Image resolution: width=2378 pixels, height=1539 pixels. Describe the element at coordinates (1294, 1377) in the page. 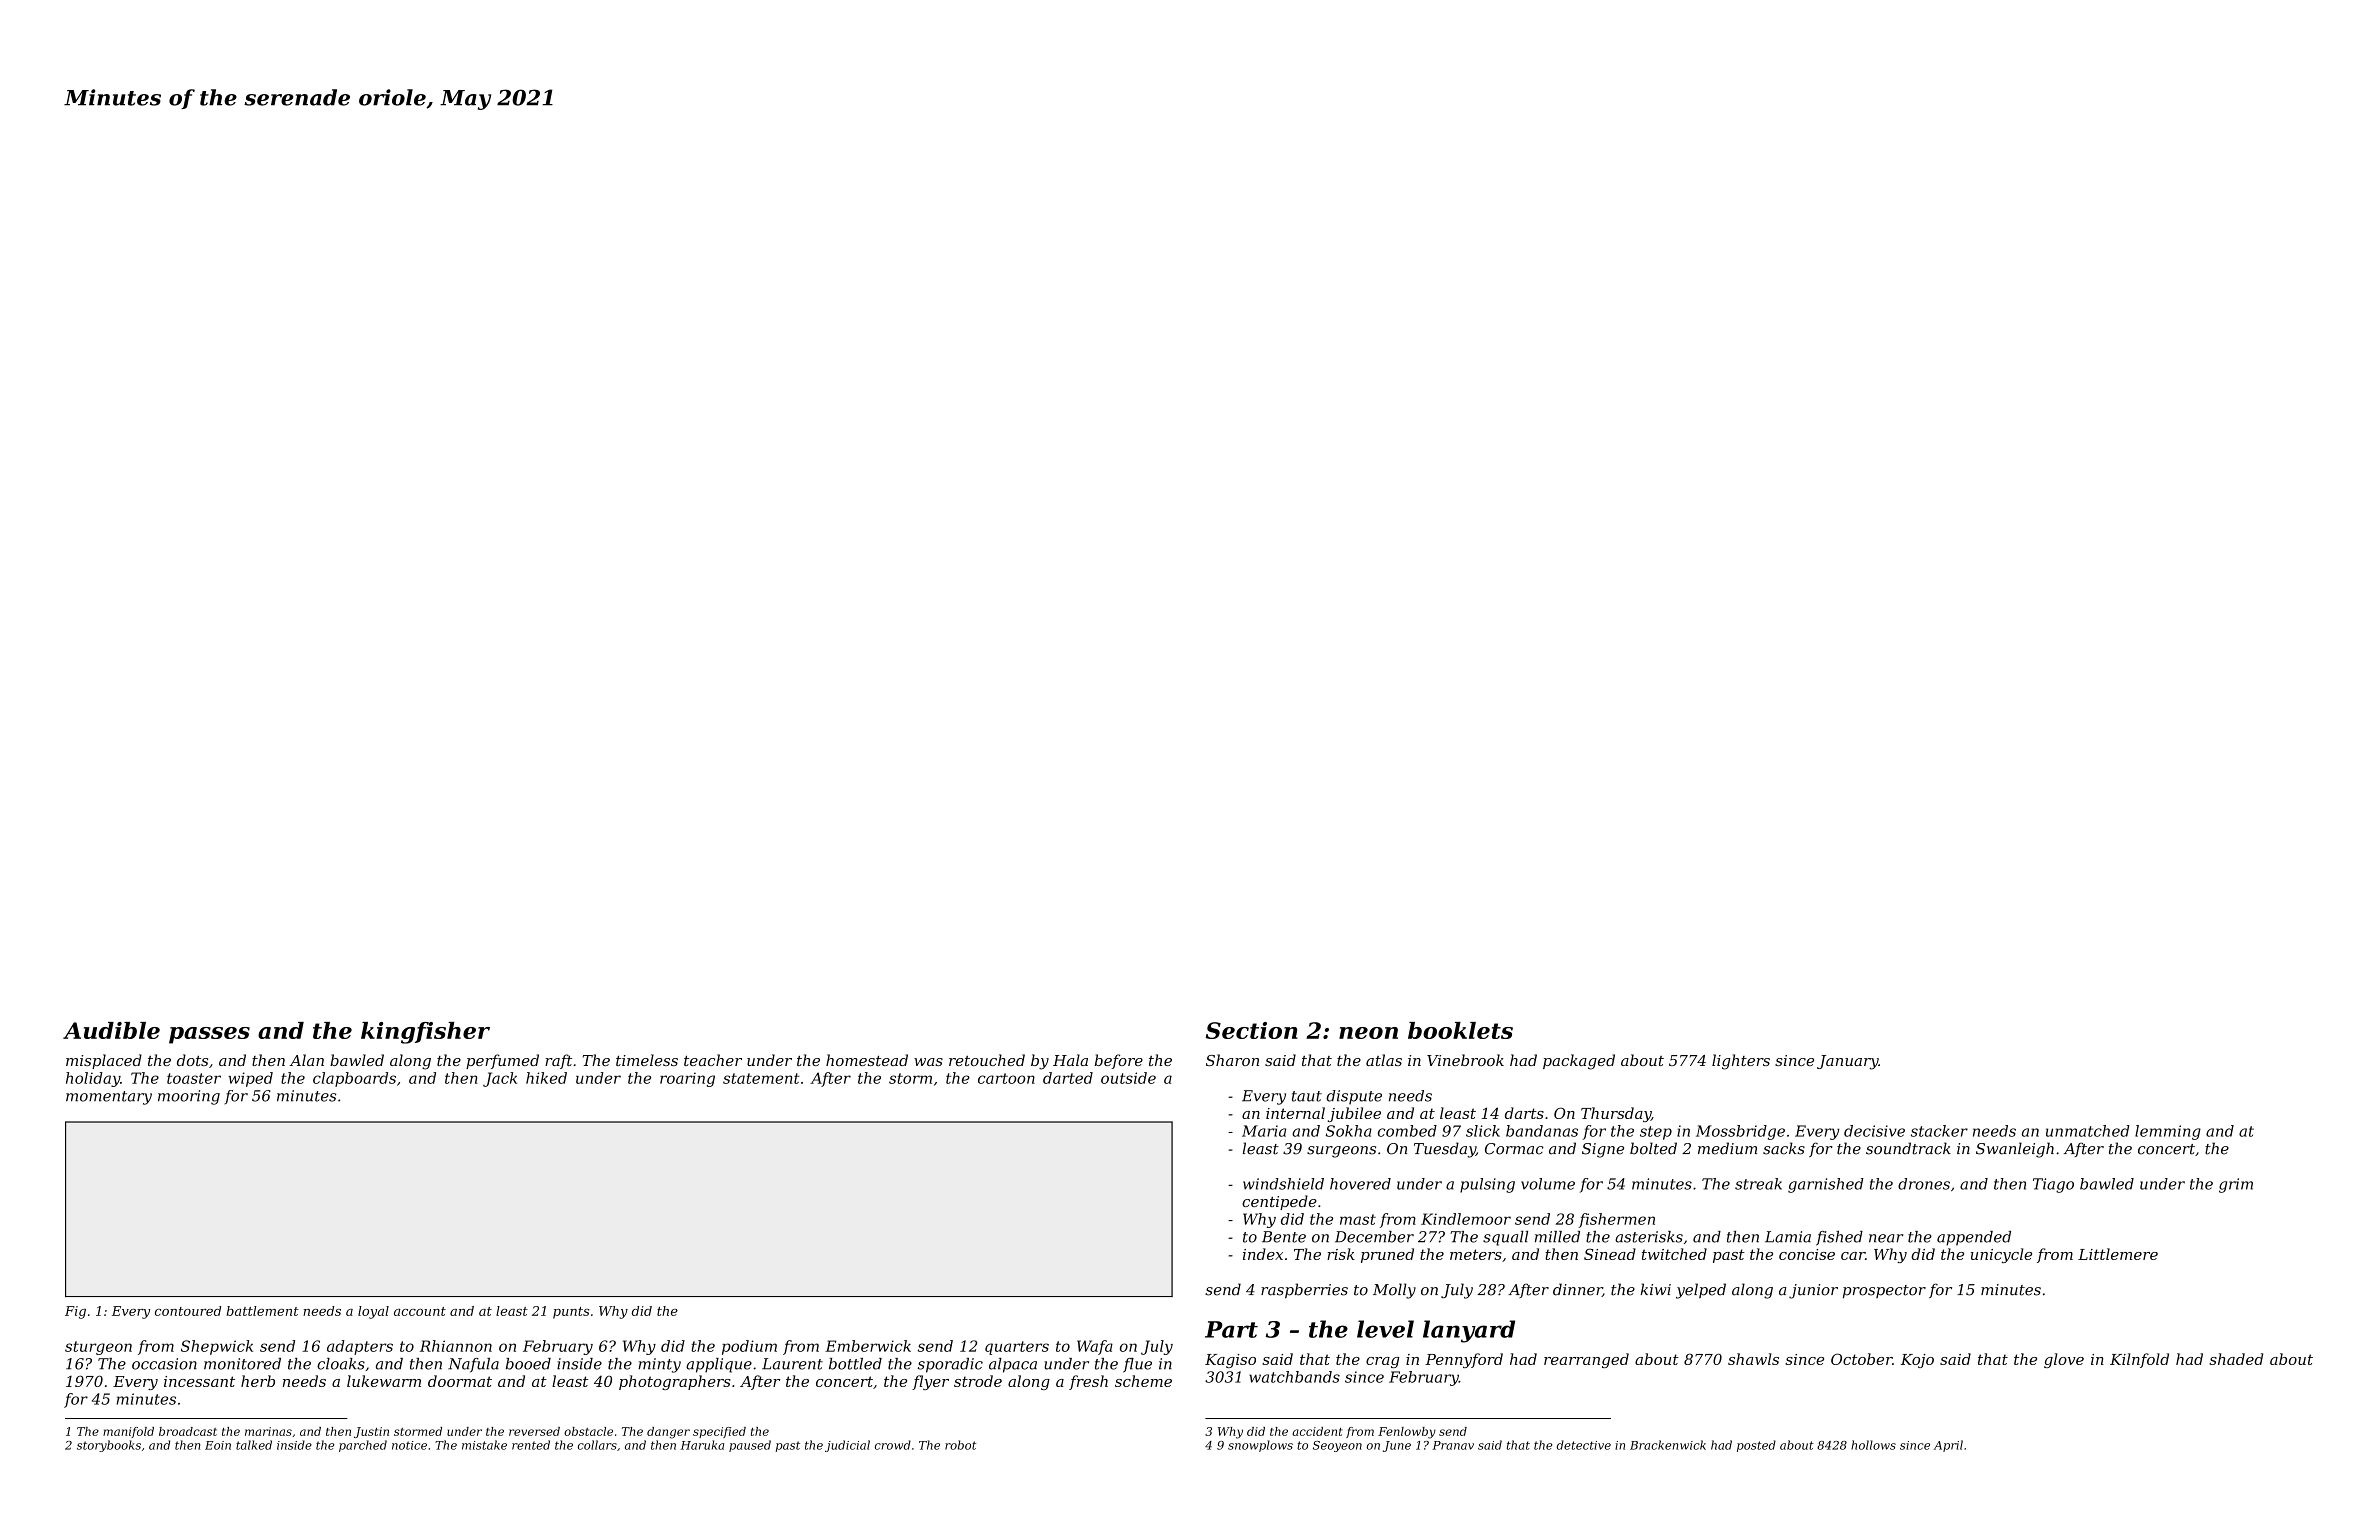

I see `watchbands` at that location.
